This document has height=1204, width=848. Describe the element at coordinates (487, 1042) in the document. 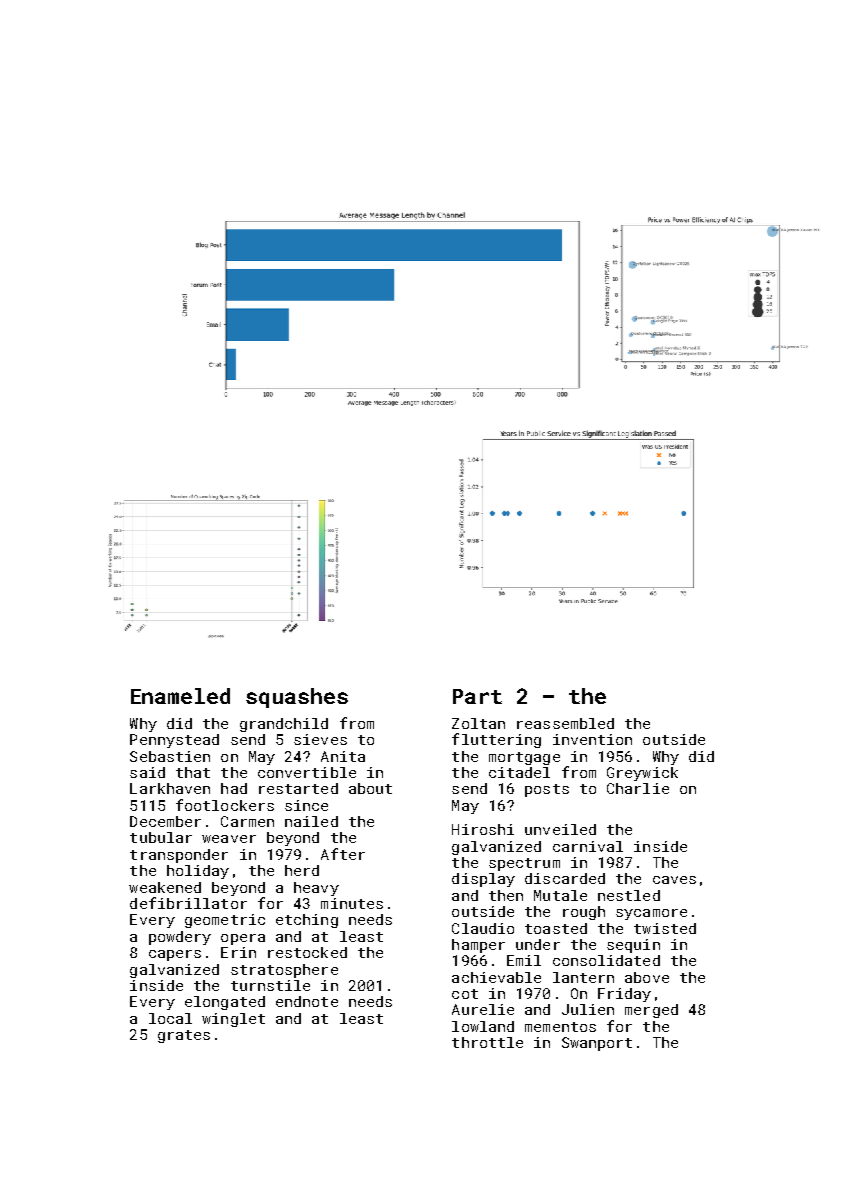

I see `throttle` at that location.
